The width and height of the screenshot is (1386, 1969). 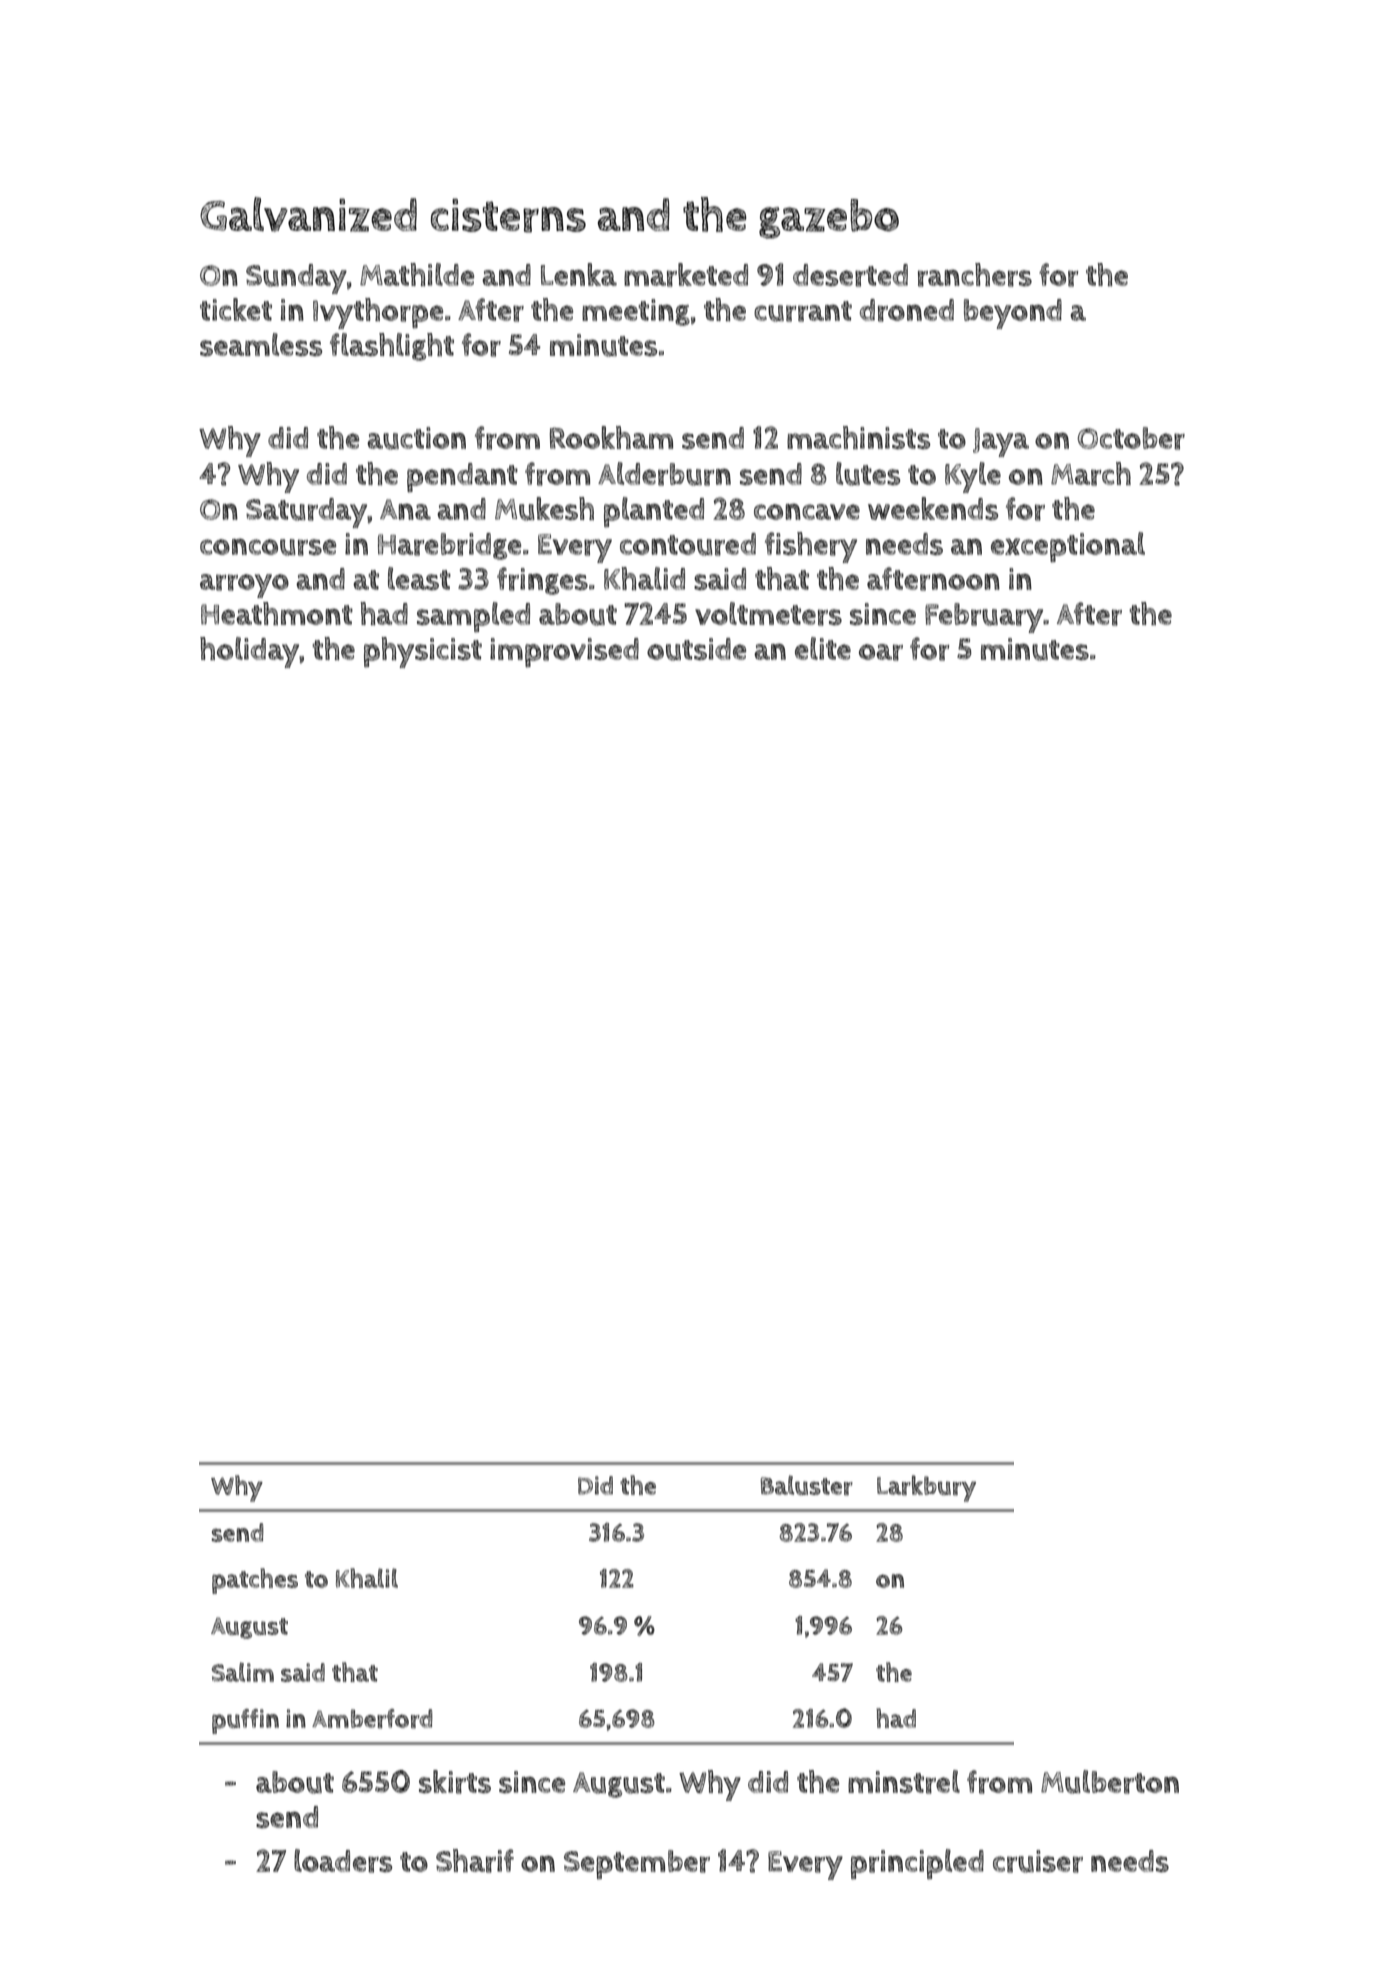 What do you see at coordinates (306, 513) in the screenshot?
I see `Saturday` at bounding box center [306, 513].
